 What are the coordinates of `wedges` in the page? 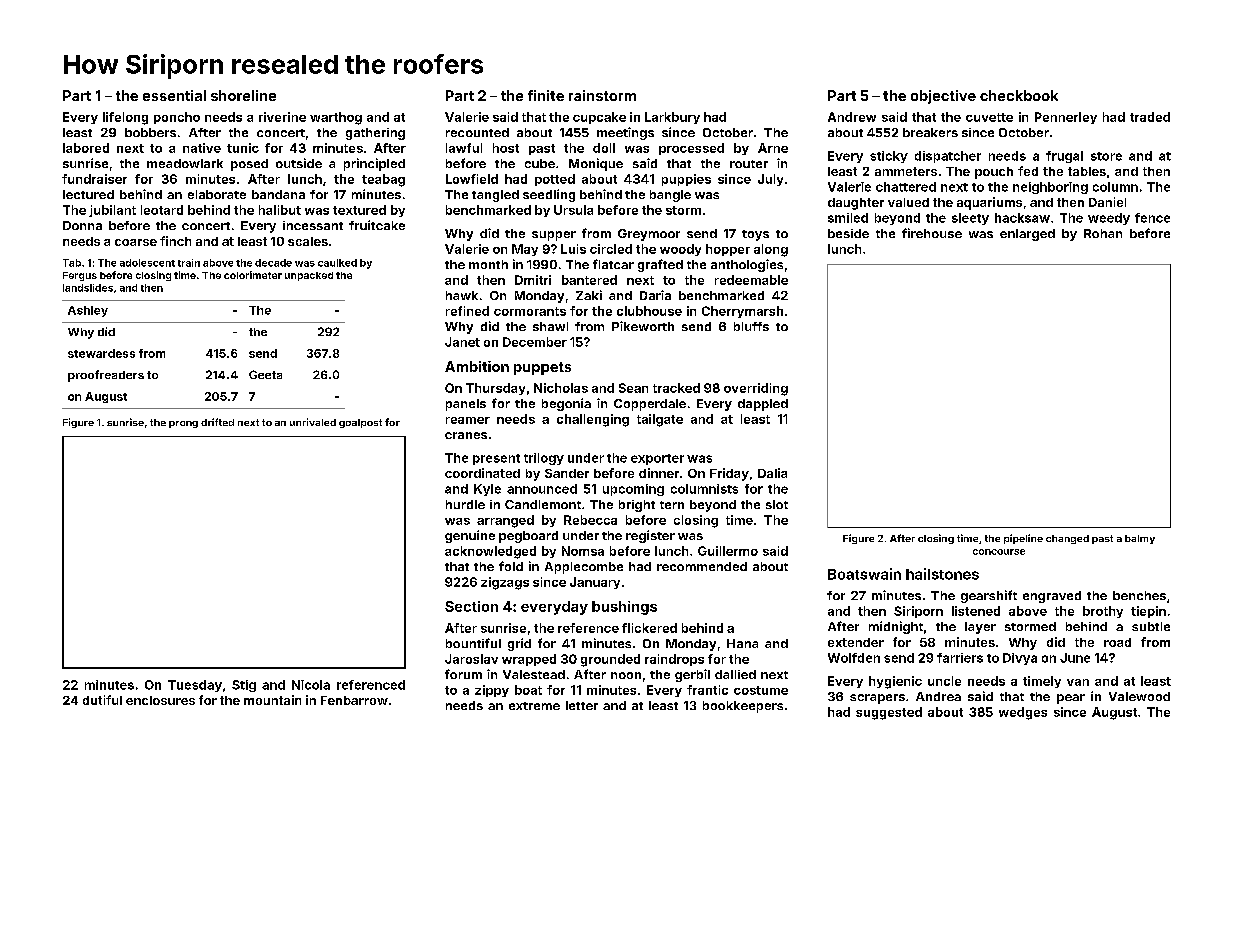 It's located at (1023, 713).
